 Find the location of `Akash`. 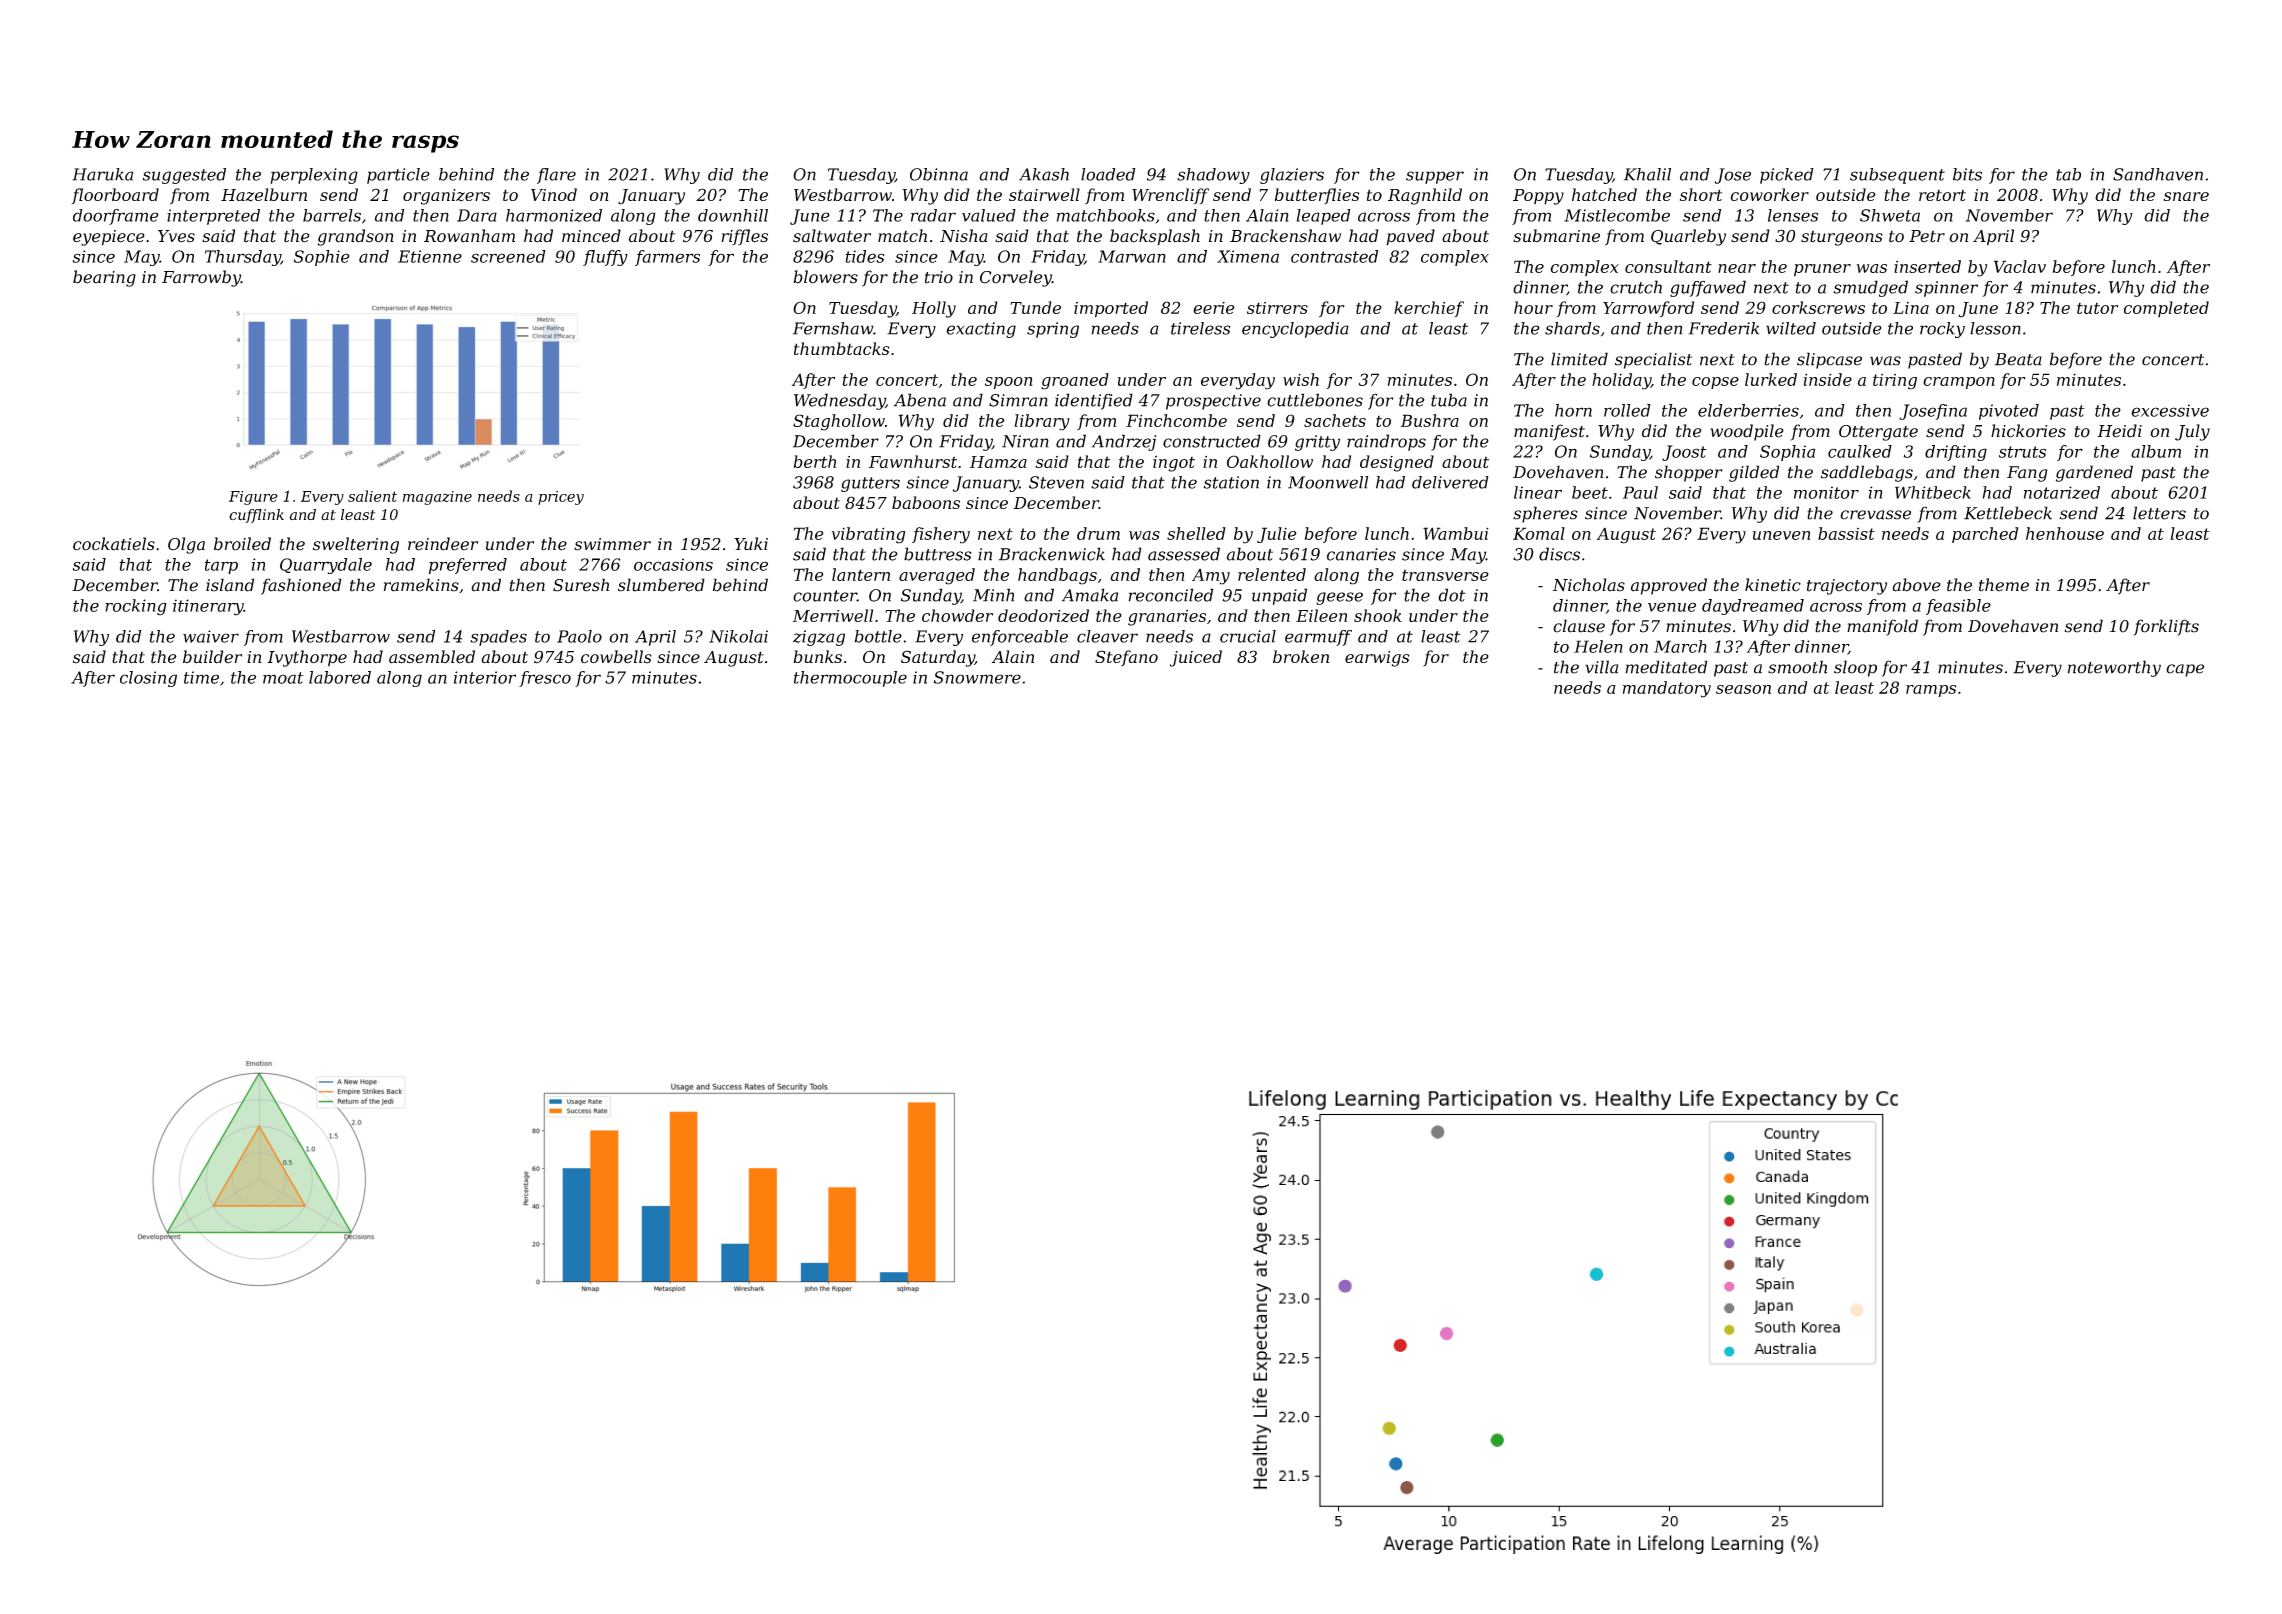

Akash is located at coordinates (1044, 174).
